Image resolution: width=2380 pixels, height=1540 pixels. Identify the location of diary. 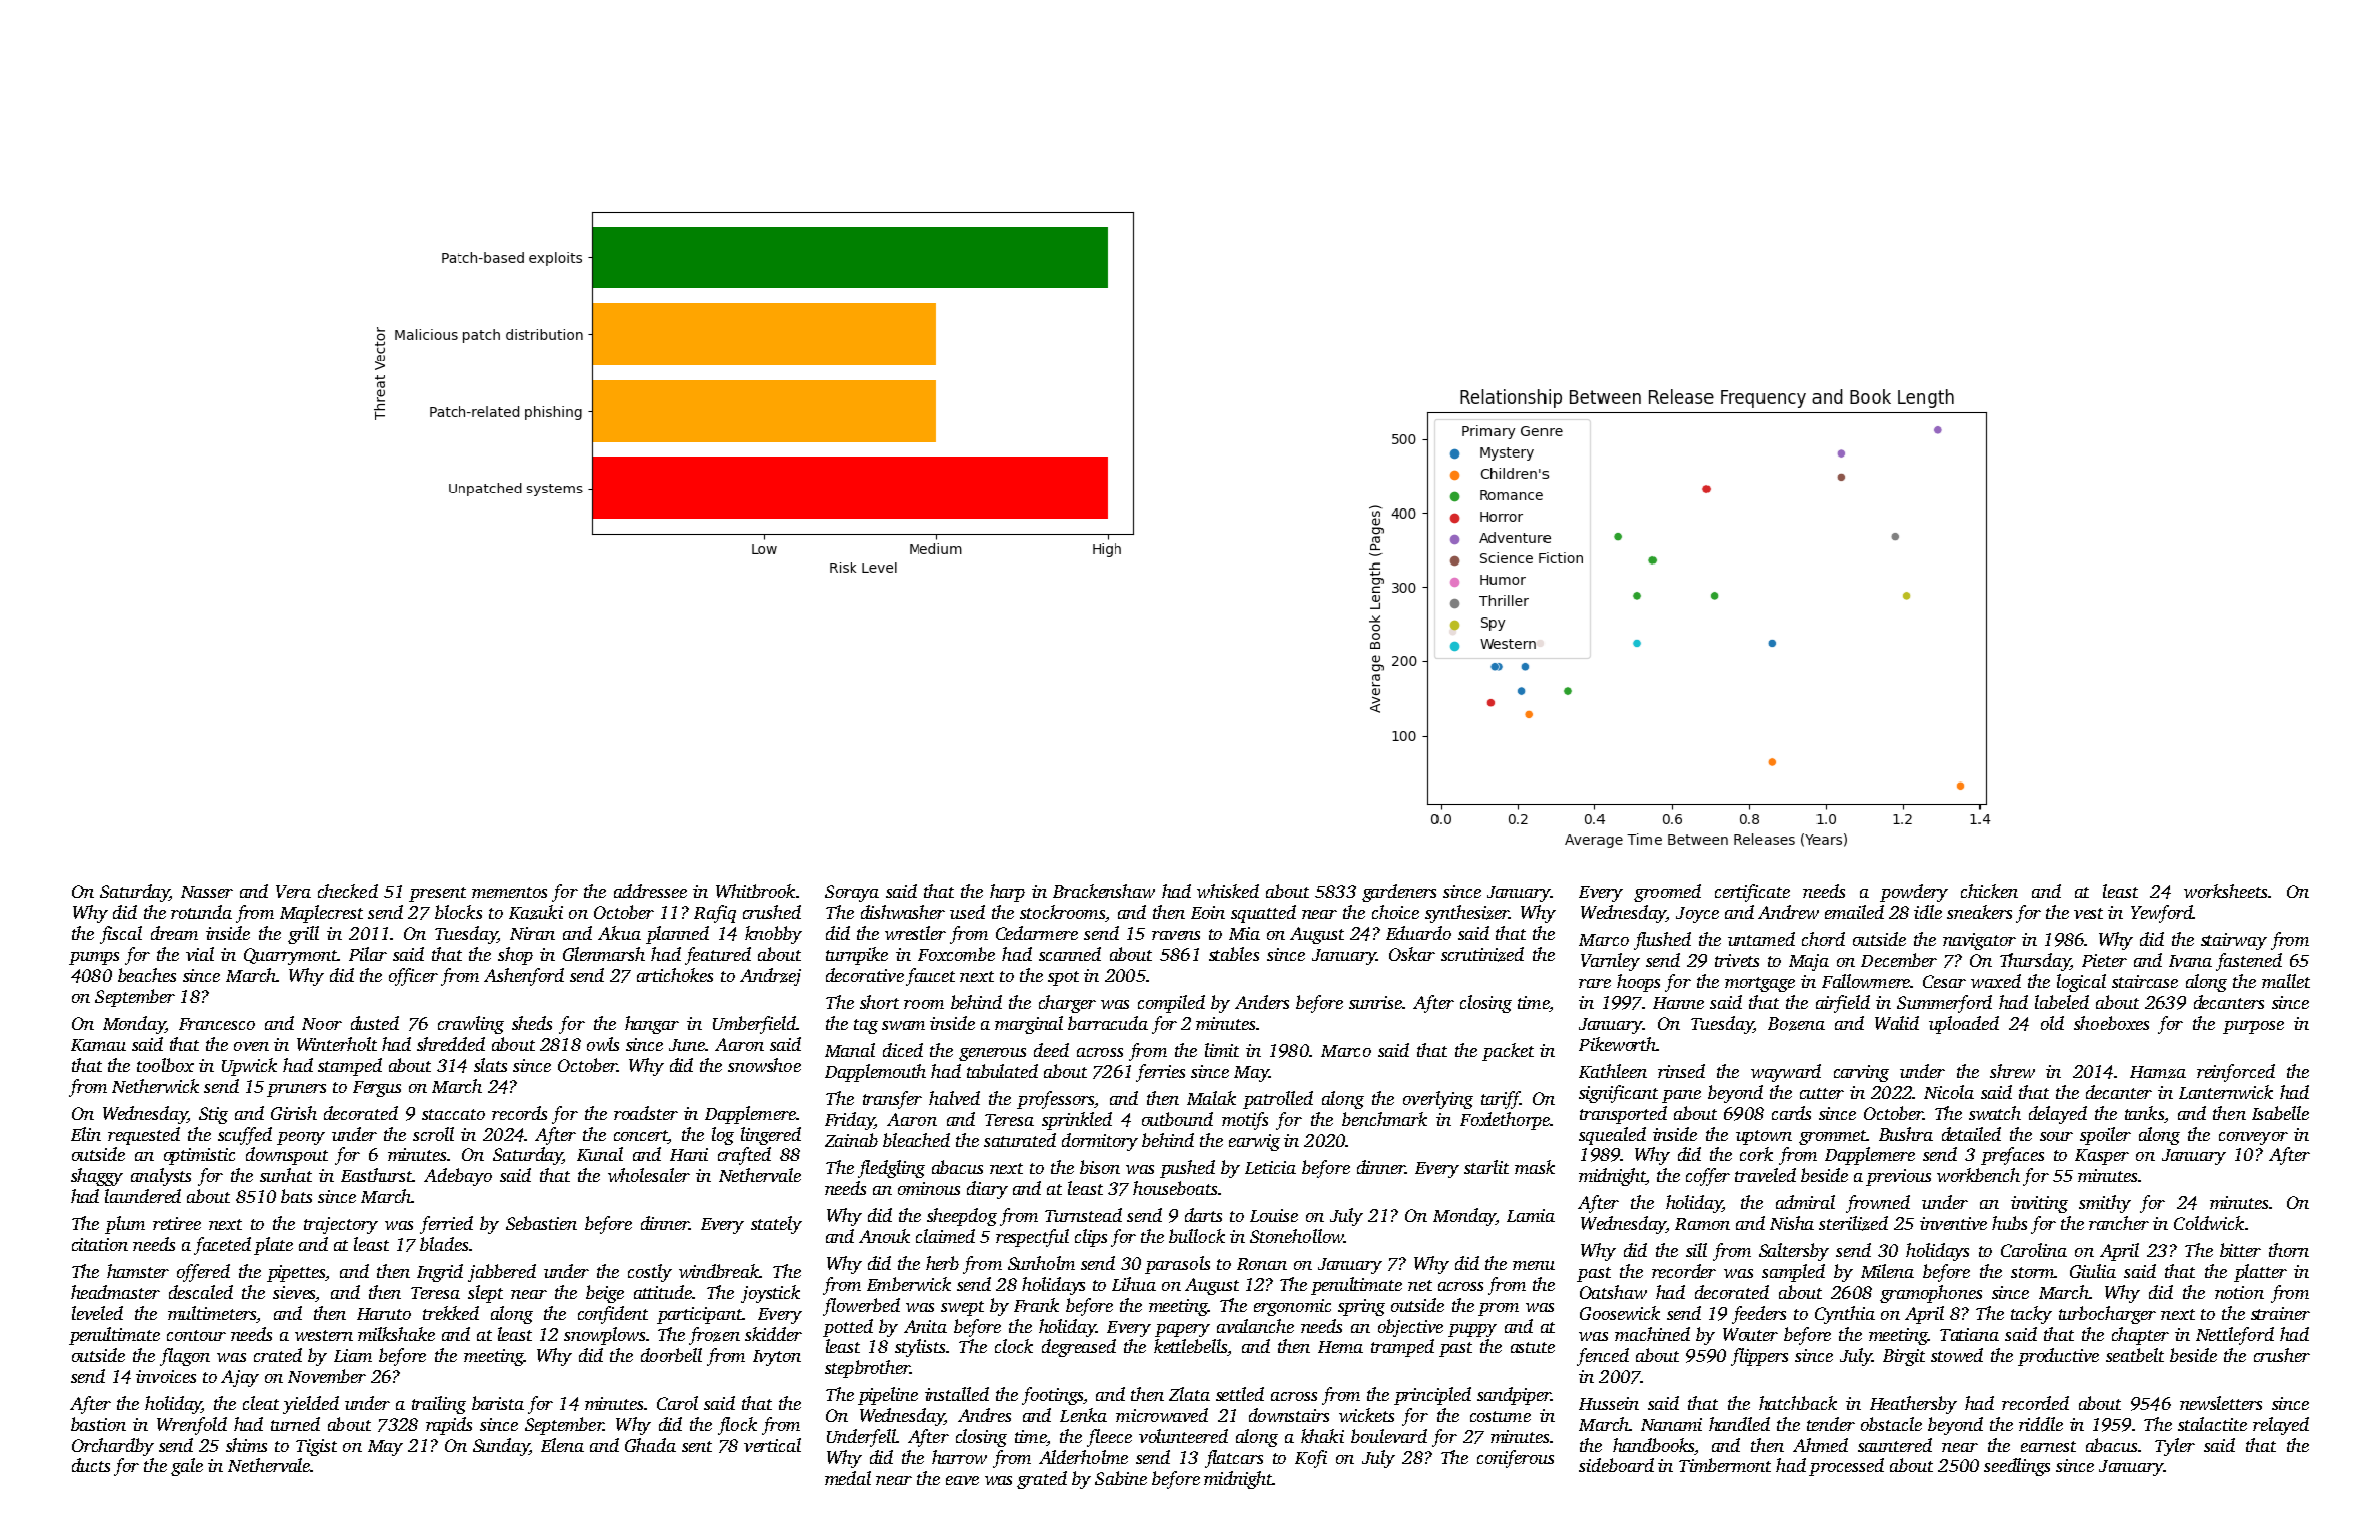
(987, 1190).
